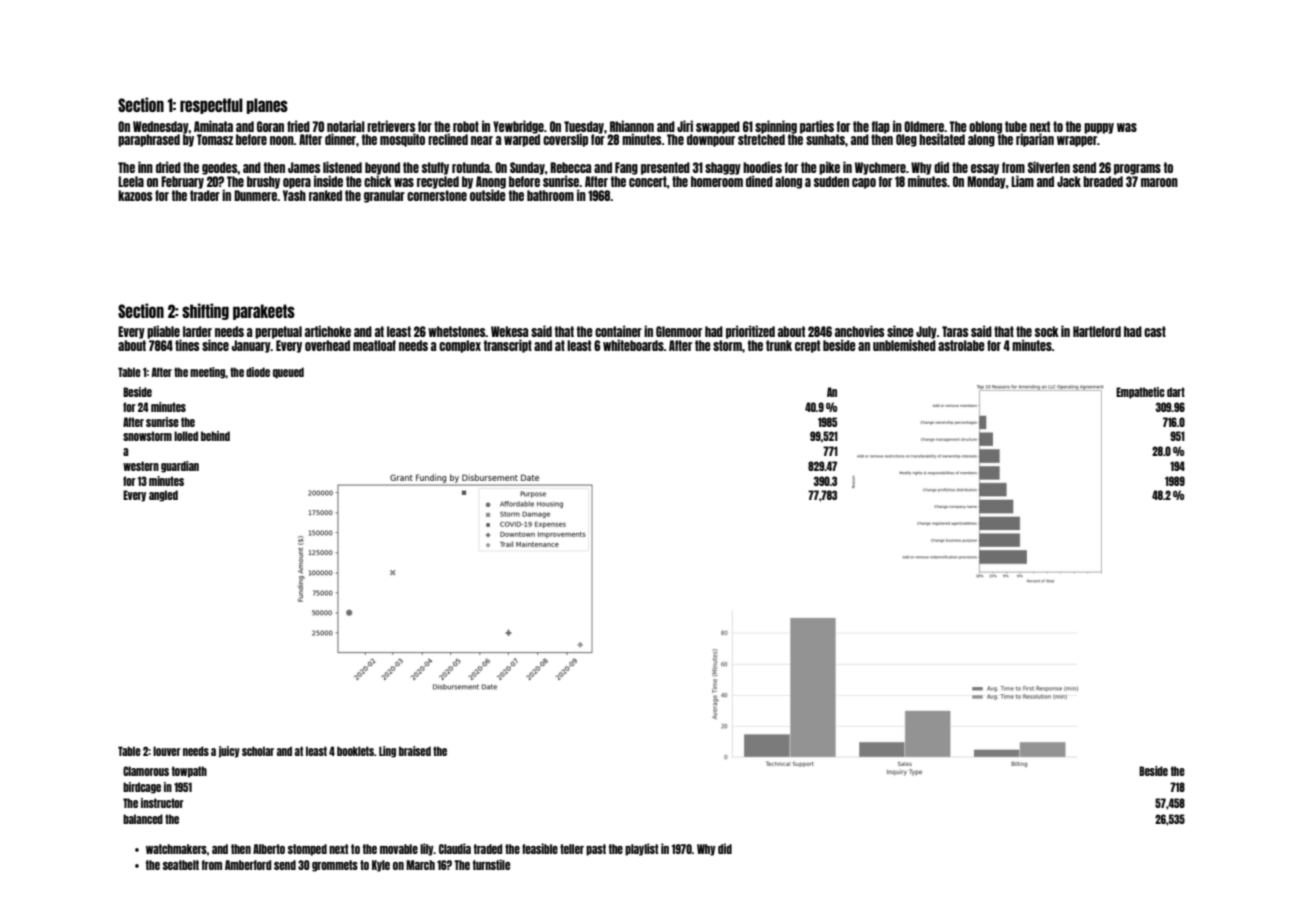 The image size is (1308, 924). I want to click on planes, so click(267, 106).
